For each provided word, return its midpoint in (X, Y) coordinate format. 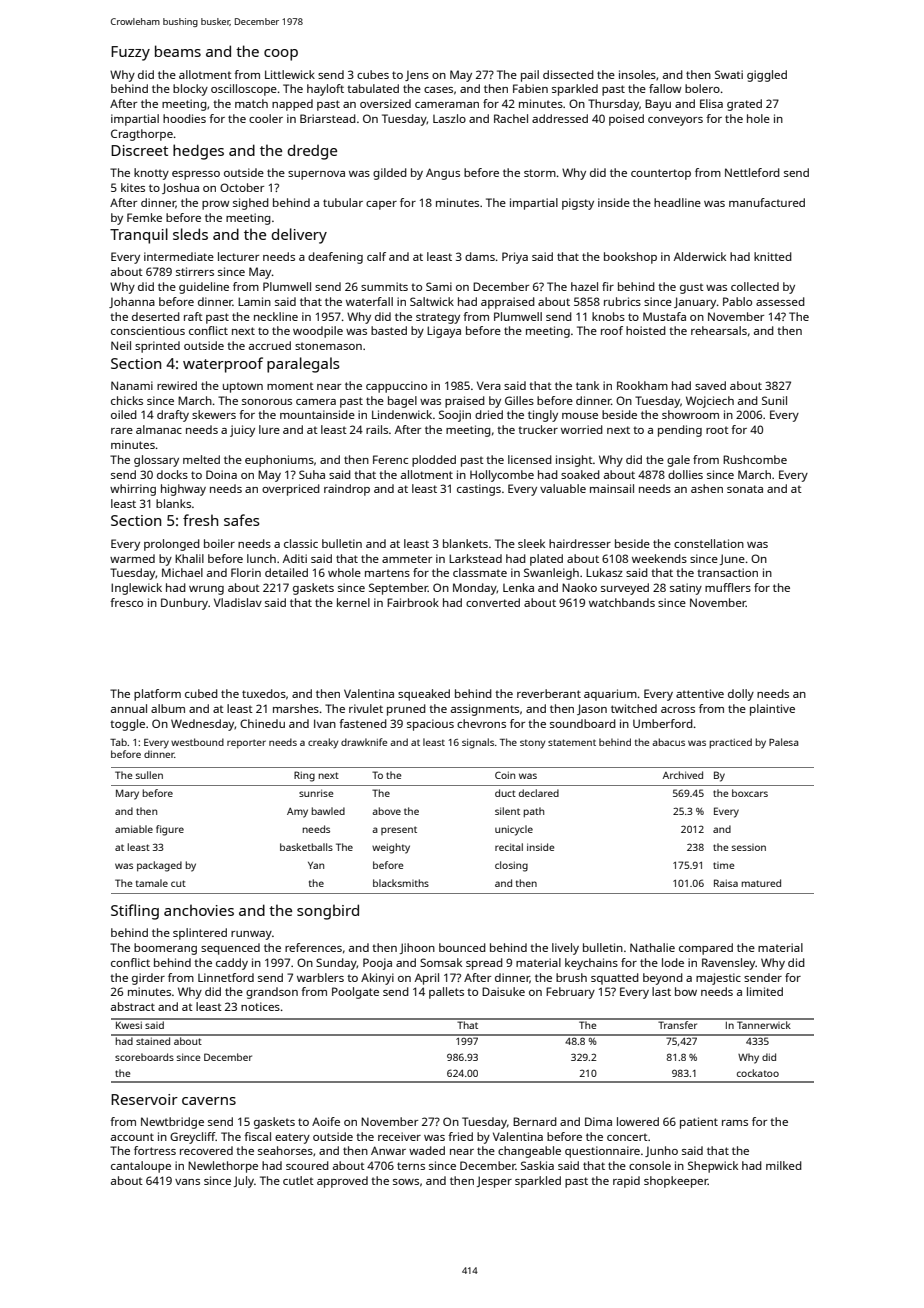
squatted (615, 979)
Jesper (494, 1182)
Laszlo (449, 118)
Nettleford (752, 172)
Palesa (783, 742)
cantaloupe (141, 1167)
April (427, 979)
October (242, 187)
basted (389, 330)
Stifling (135, 912)
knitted (773, 256)
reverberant (549, 693)
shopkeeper (676, 1182)
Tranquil (139, 236)
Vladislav (238, 602)
